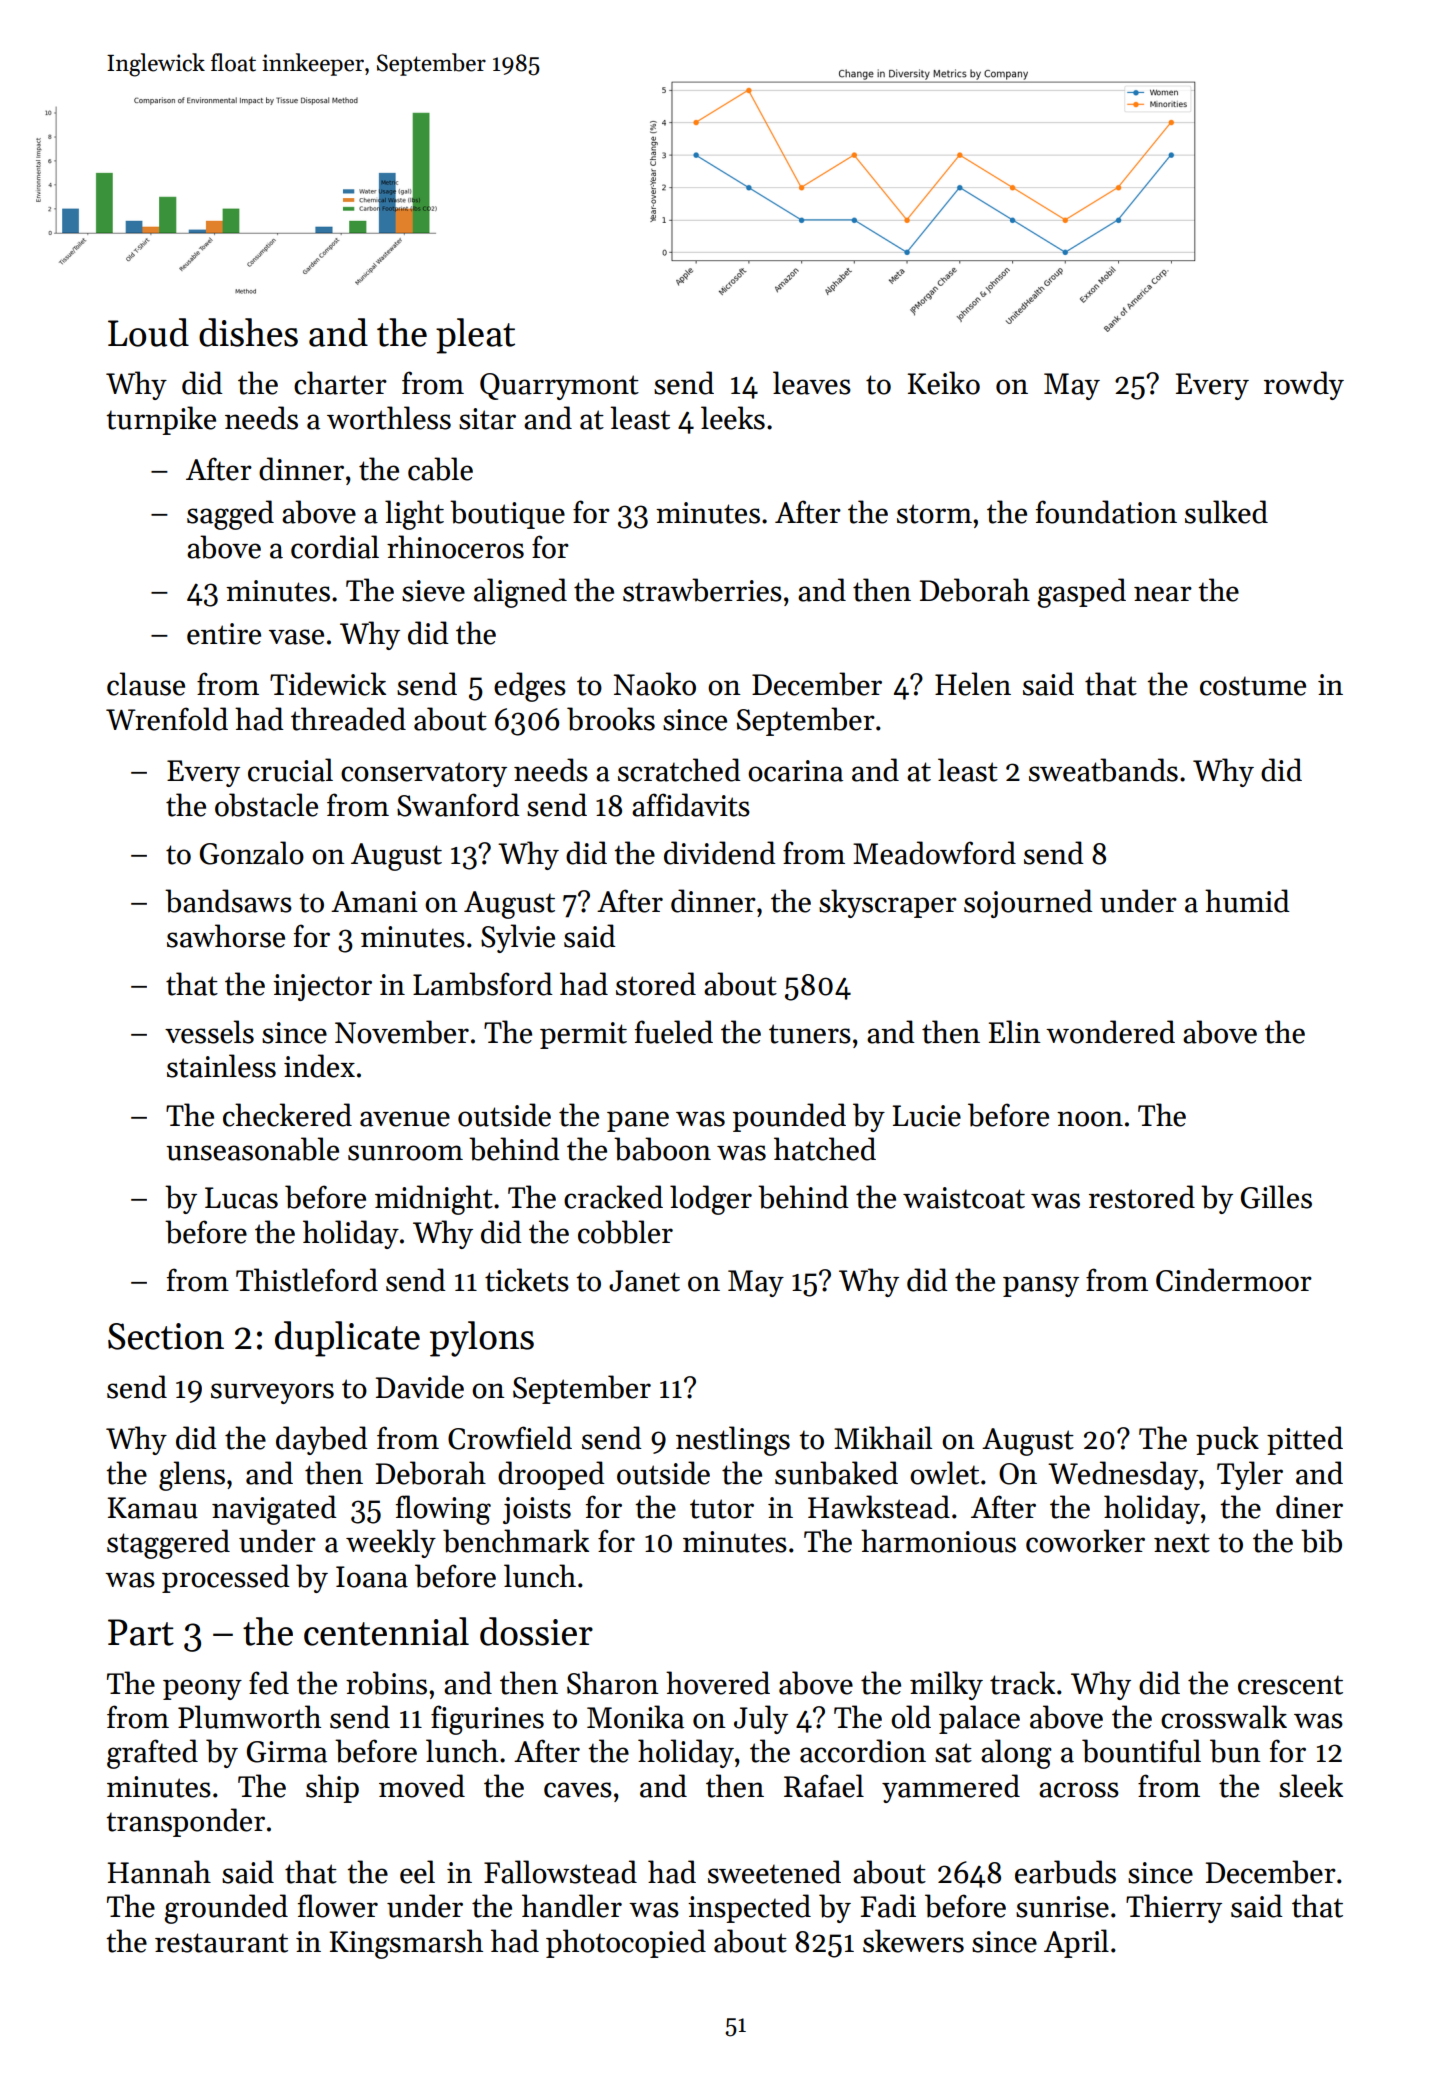 This screenshot has height=2100, width=1450. Describe the element at coordinates (1106, 512) in the screenshot. I see `foundation` at that location.
